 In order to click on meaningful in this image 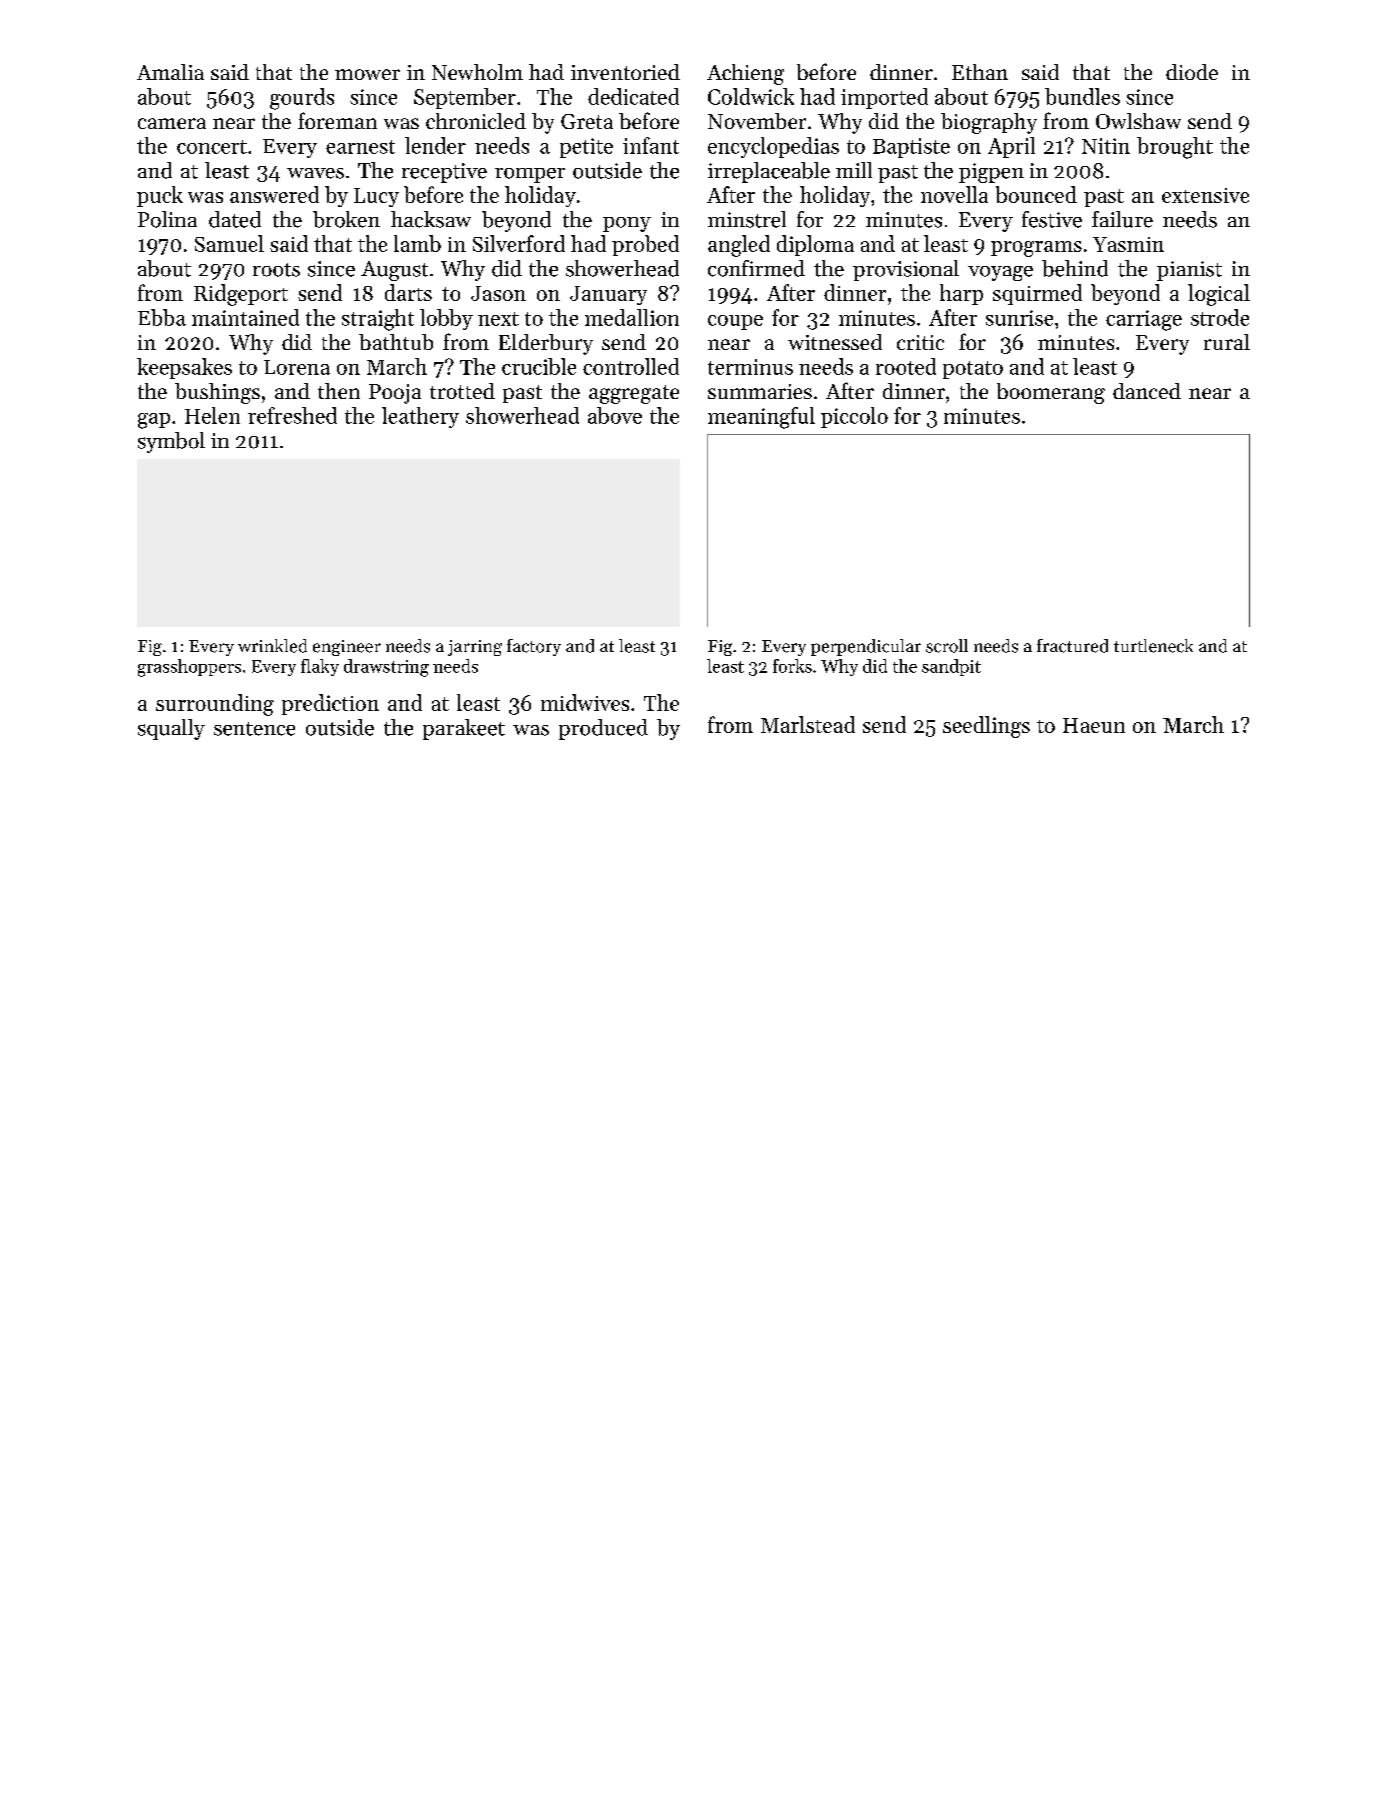, I will do `click(761, 418)`.
